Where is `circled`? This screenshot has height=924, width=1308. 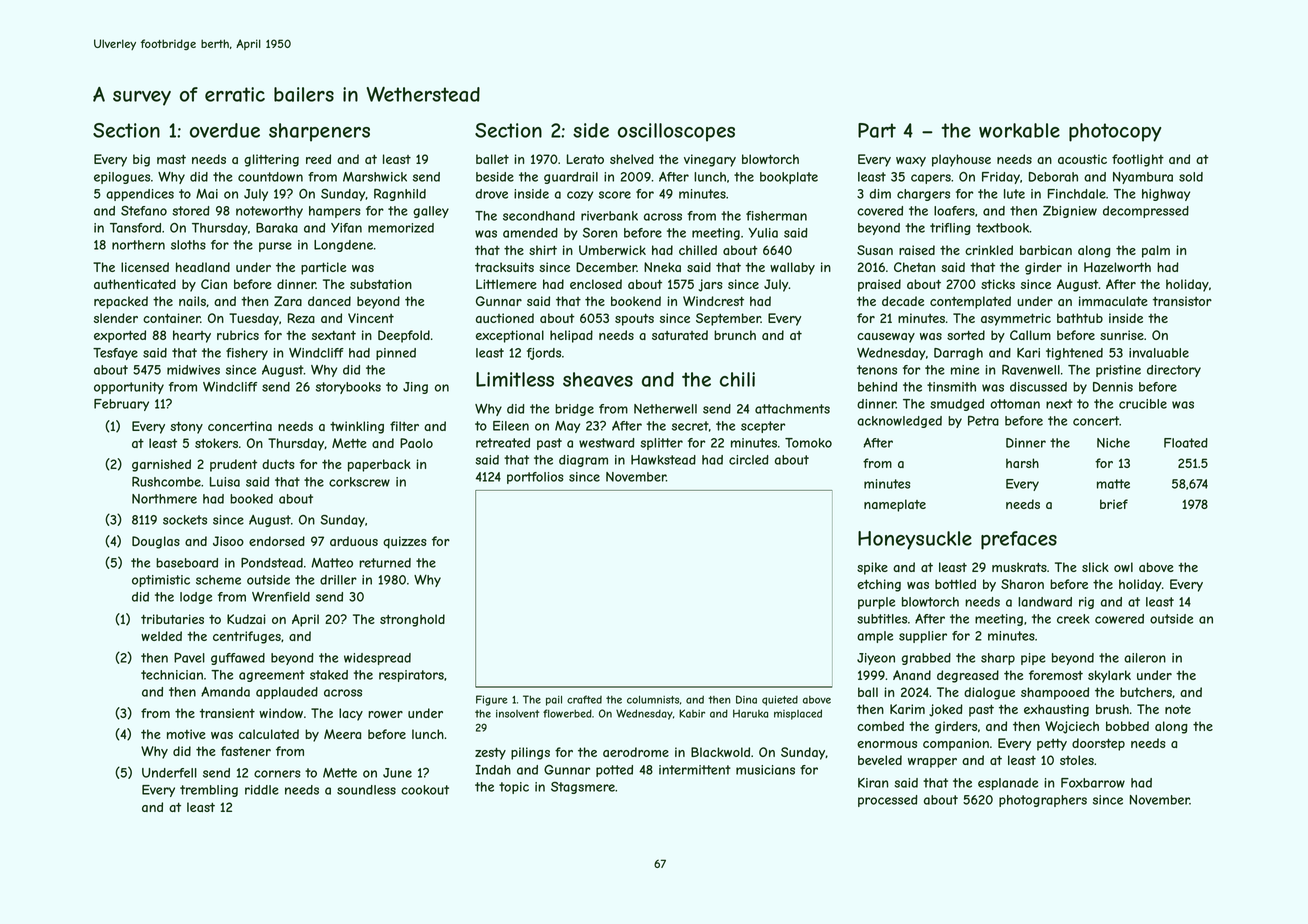
circled is located at coordinates (749, 460).
